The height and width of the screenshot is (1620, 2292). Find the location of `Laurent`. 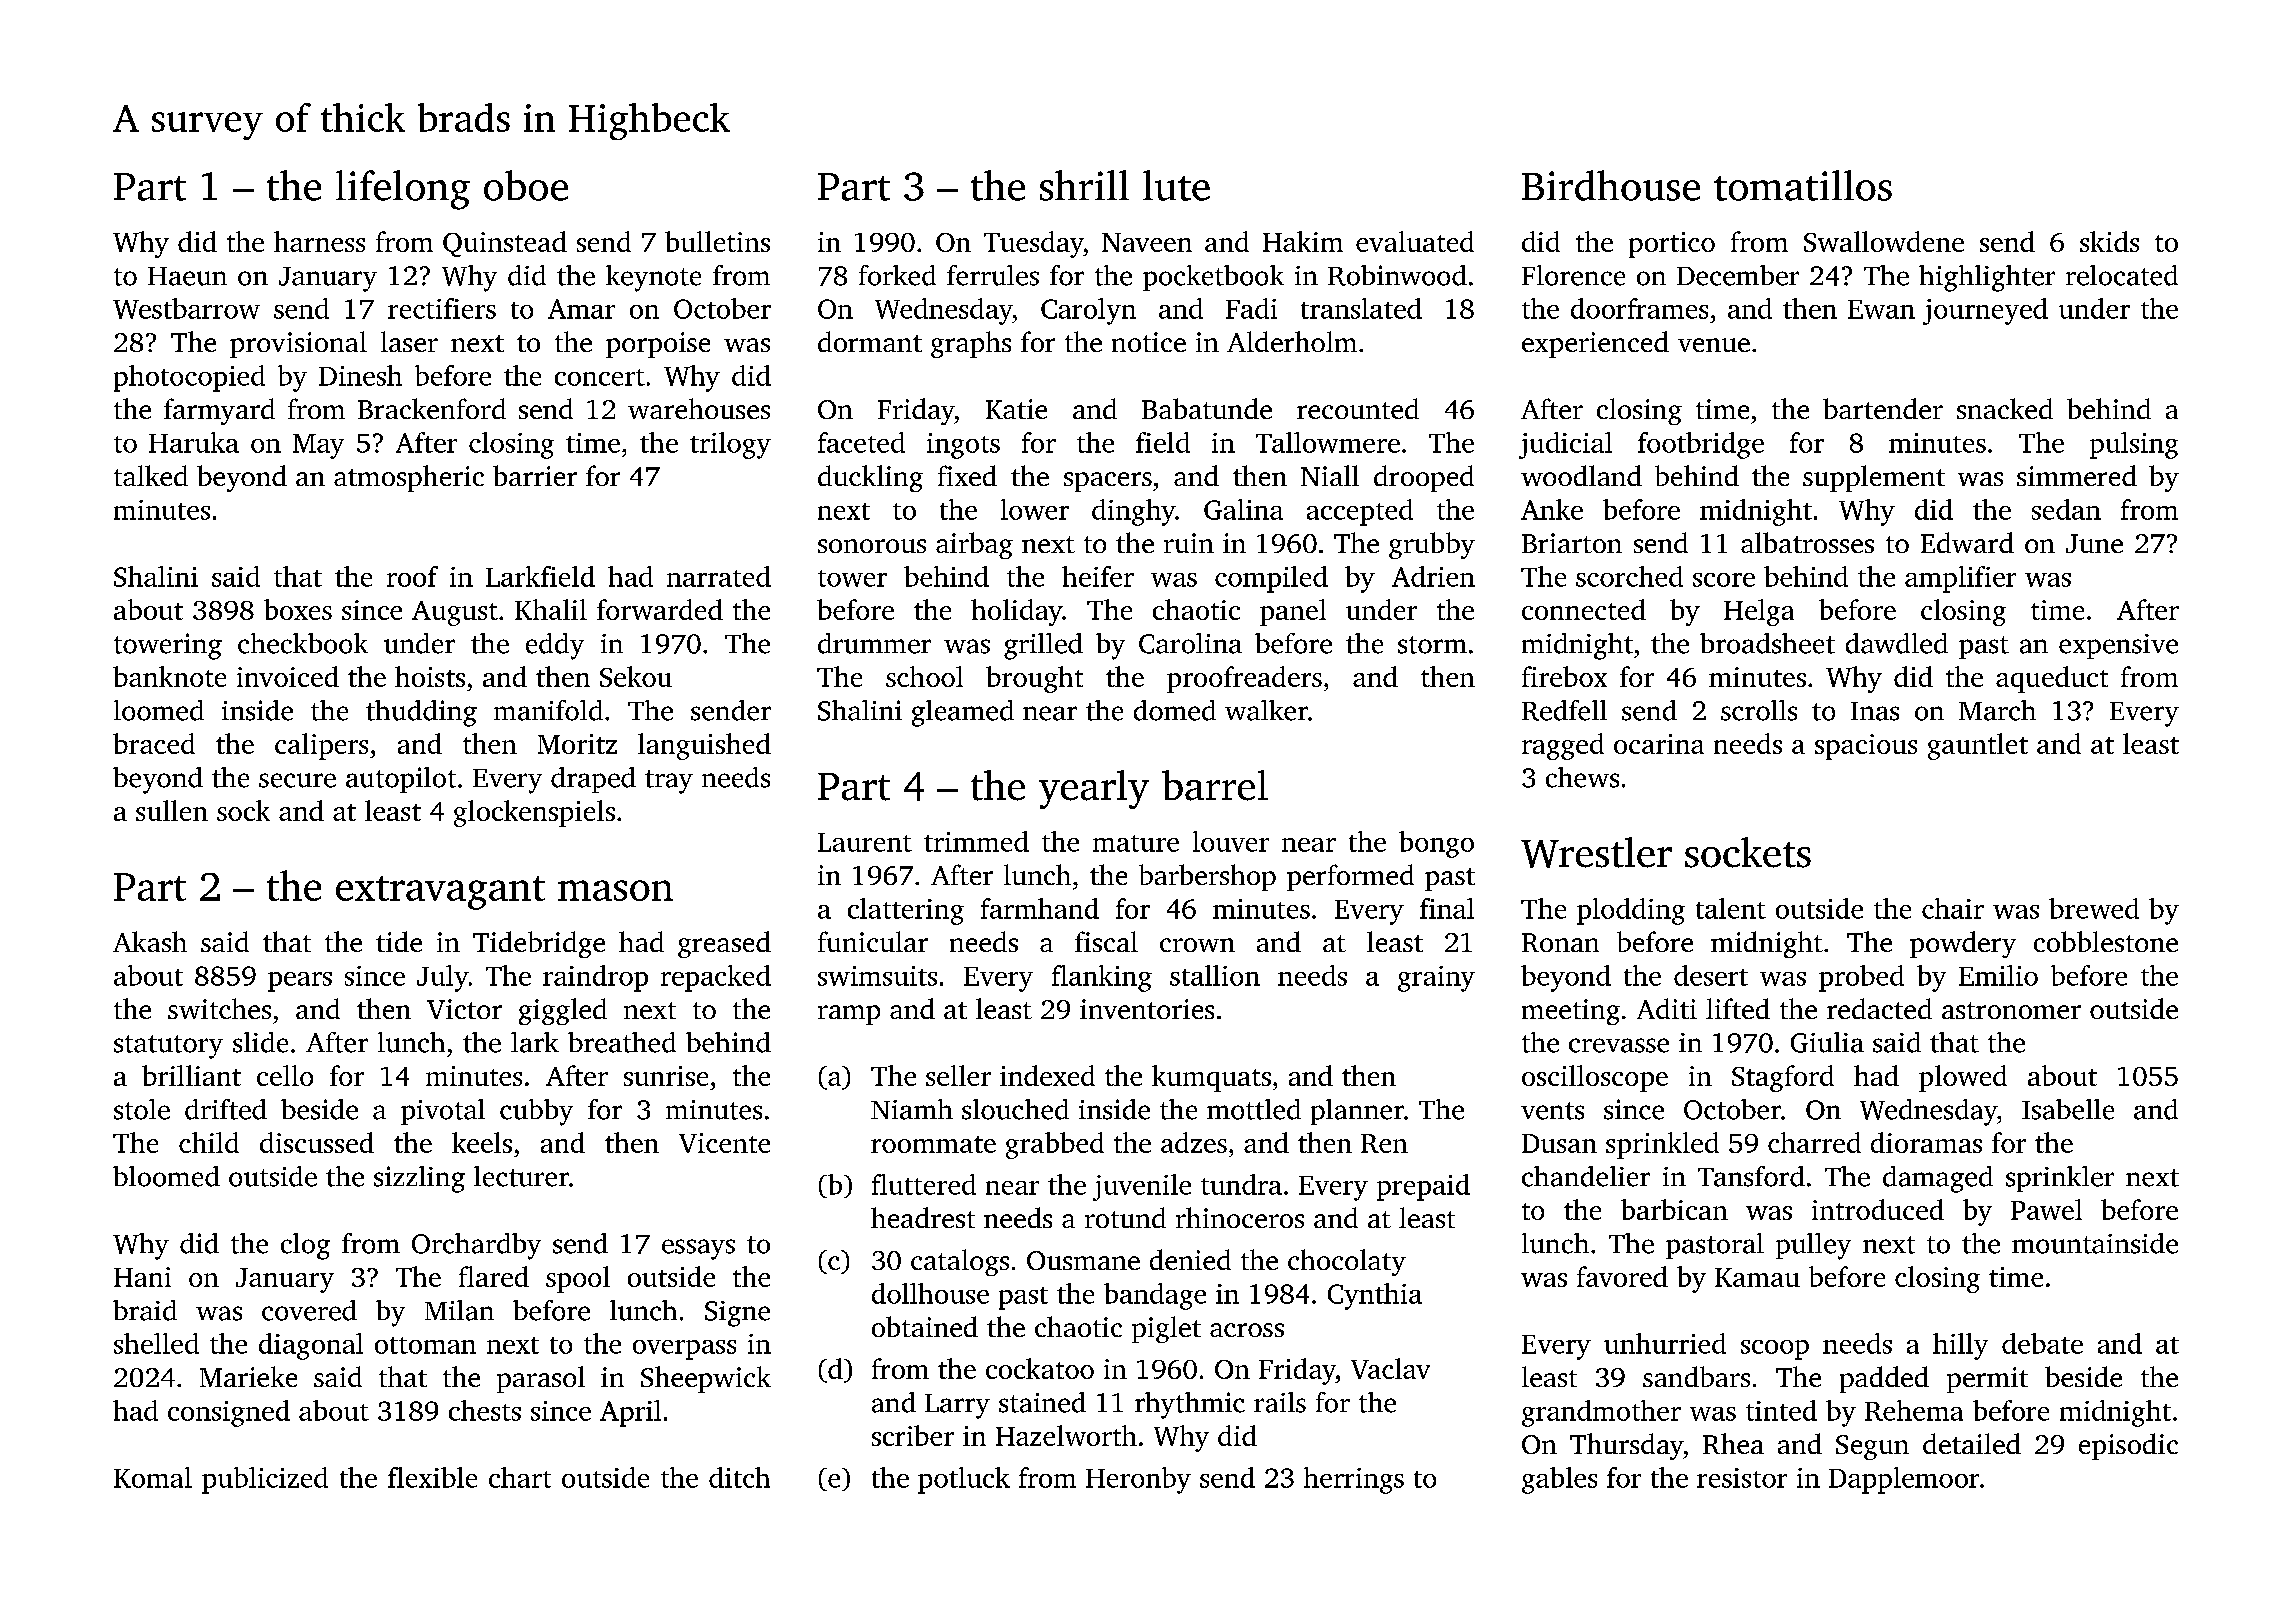

Laurent is located at coordinates (865, 842).
